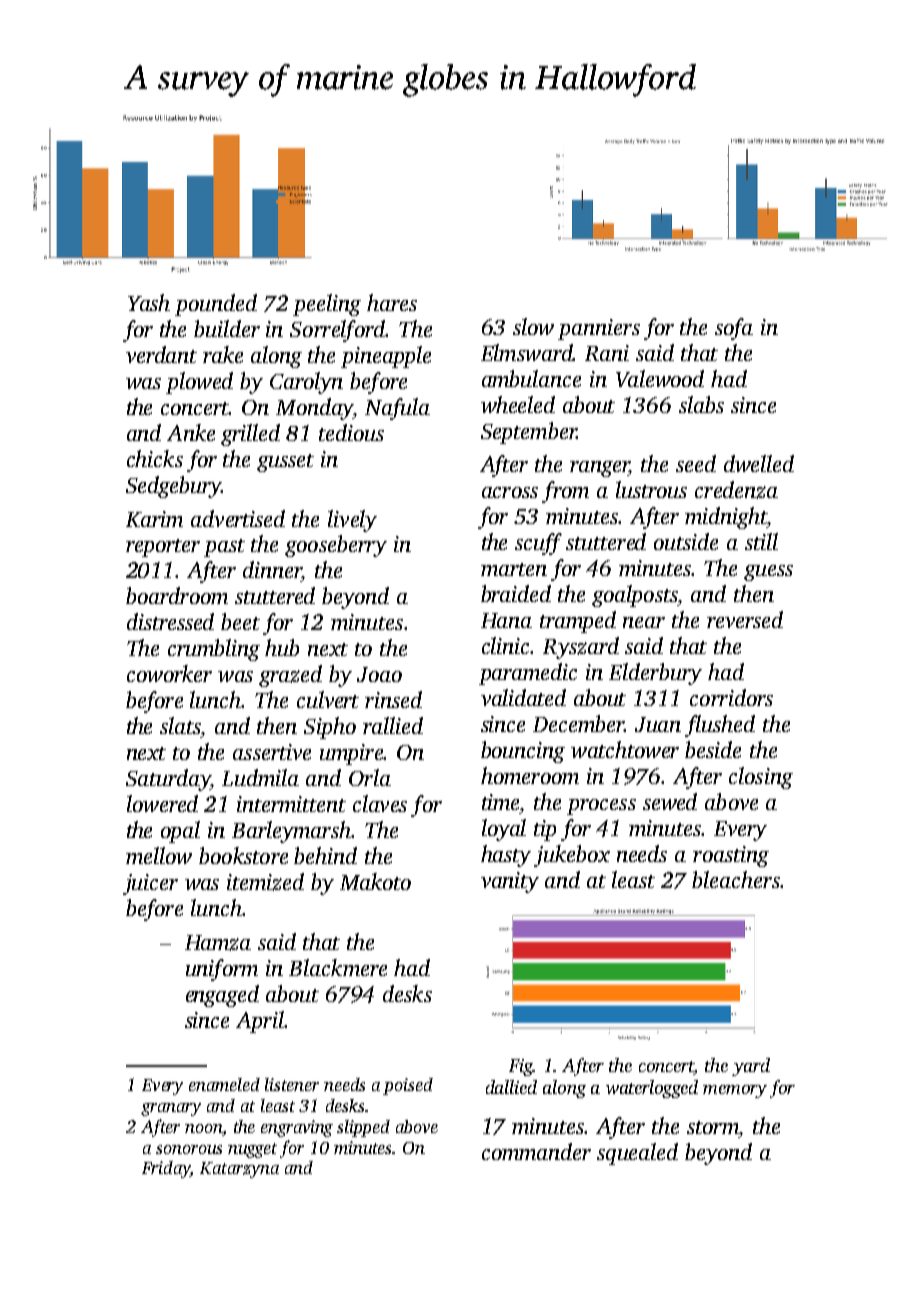  I want to click on jukebox, so click(572, 856).
